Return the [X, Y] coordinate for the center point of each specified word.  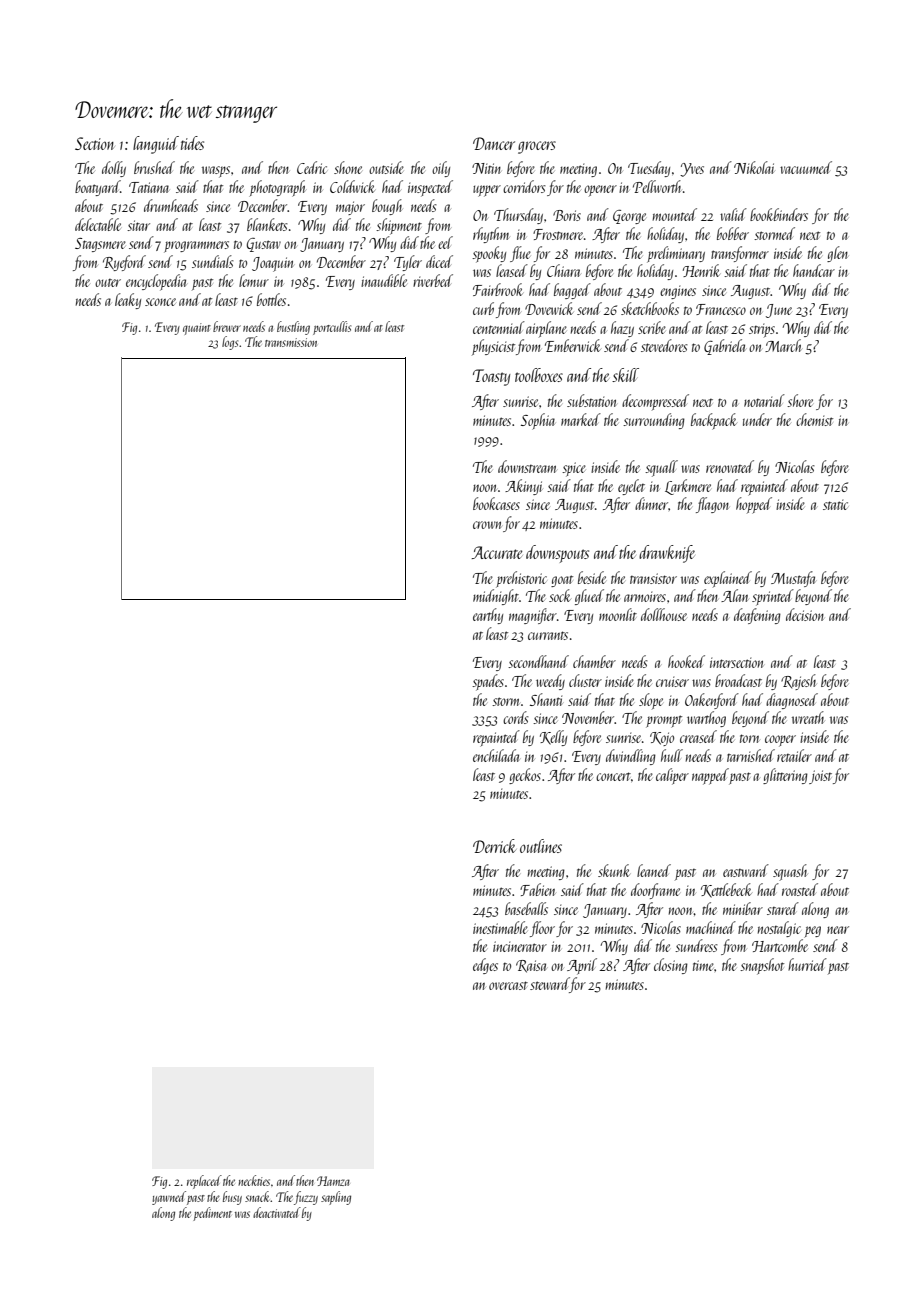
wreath [808, 717]
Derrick [494, 846]
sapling [336, 1198]
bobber [733, 233]
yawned [169, 1198]
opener [600, 190]
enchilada [496, 755]
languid [156, 145]
